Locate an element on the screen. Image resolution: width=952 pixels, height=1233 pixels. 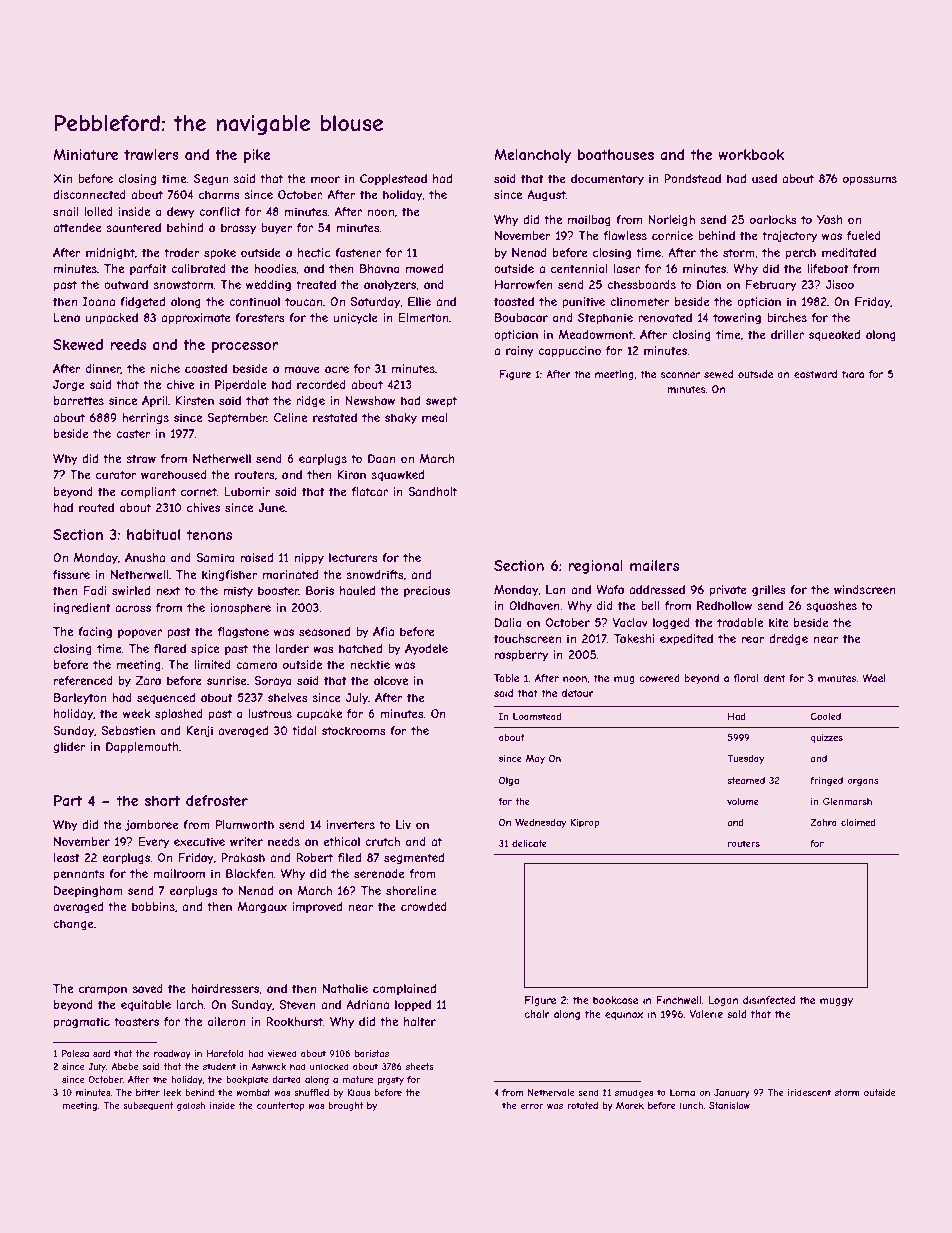
Melancholy is located at coordinates (532, 156).
